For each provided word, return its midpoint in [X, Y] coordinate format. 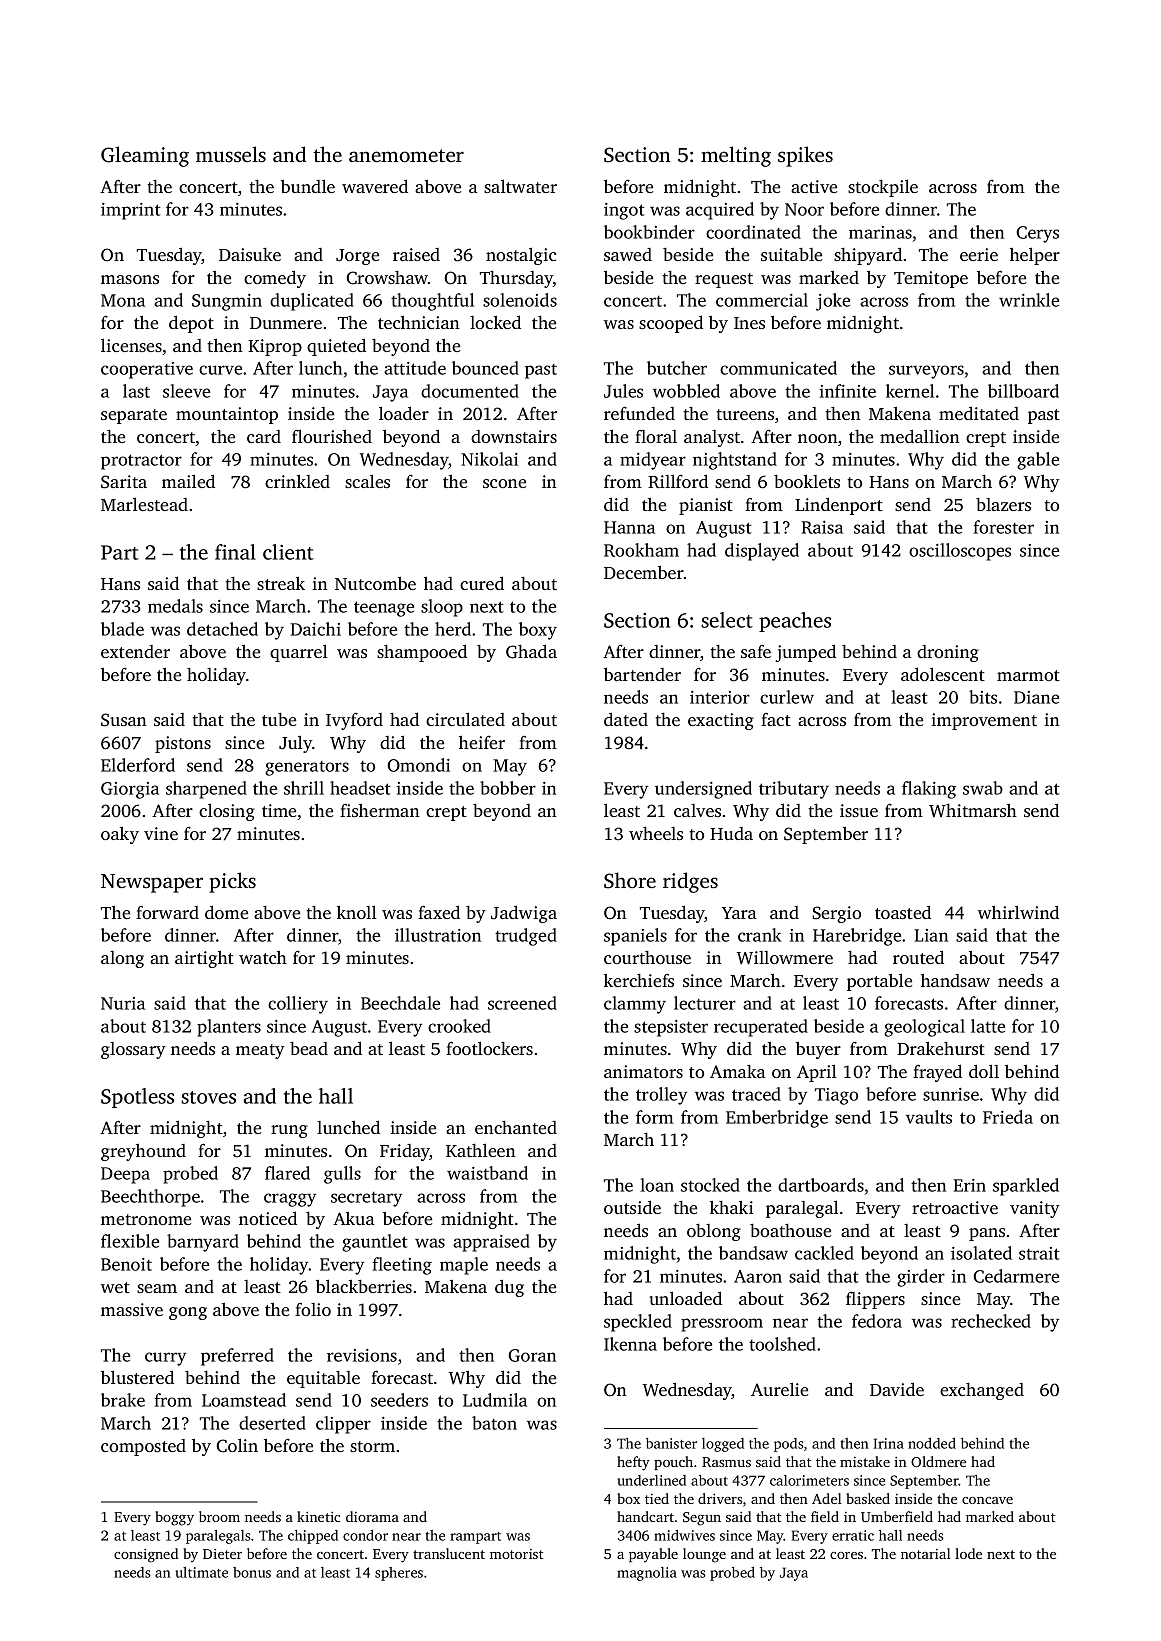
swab [983, 788]
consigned [146, 1555]
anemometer [406, 155]
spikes [805, 156]
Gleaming [145, 156]
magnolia [647, 1574]
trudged [526, 937]
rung [289, 1131]
